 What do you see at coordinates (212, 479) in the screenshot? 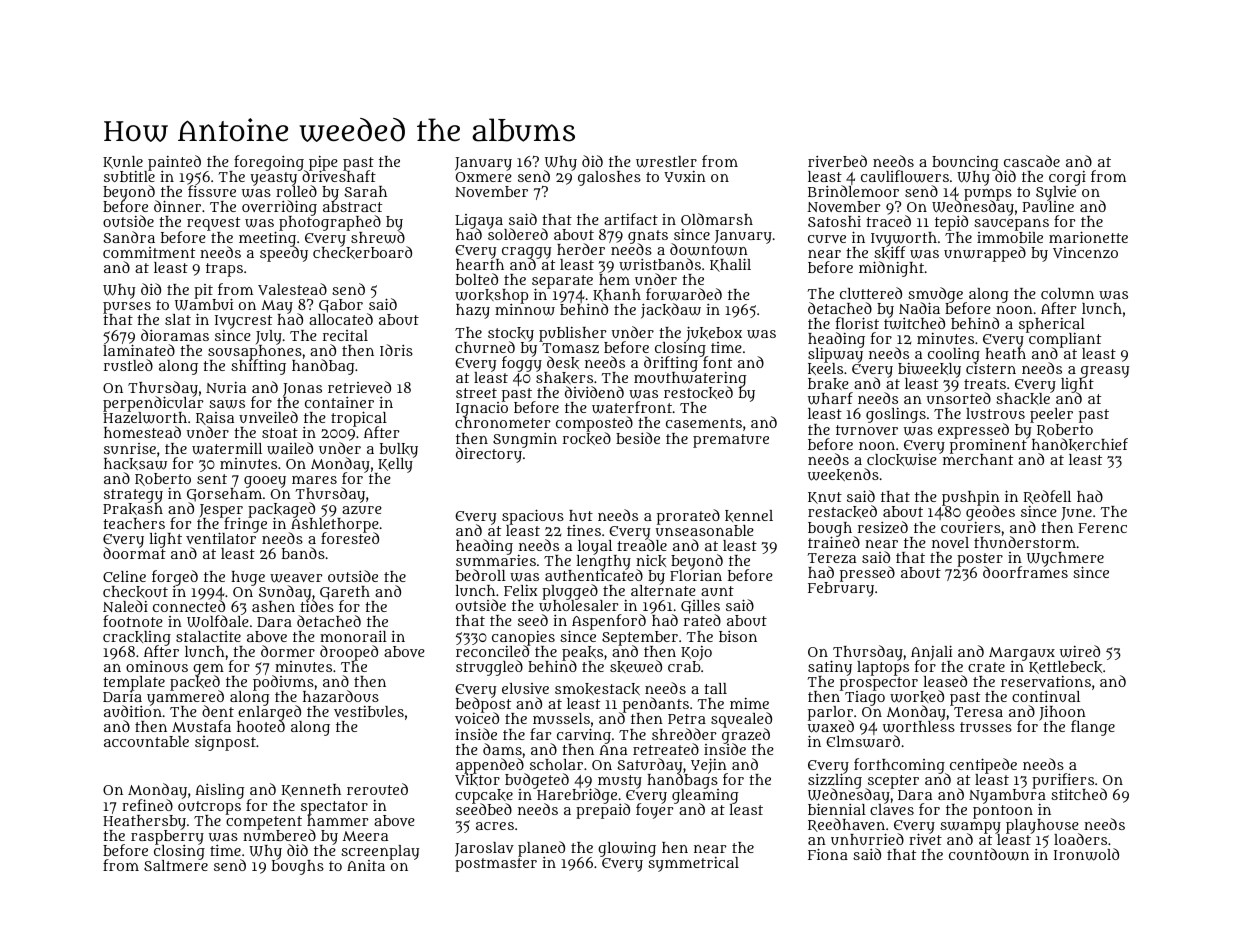
I see `sent` at bounding box center [212, 479].
